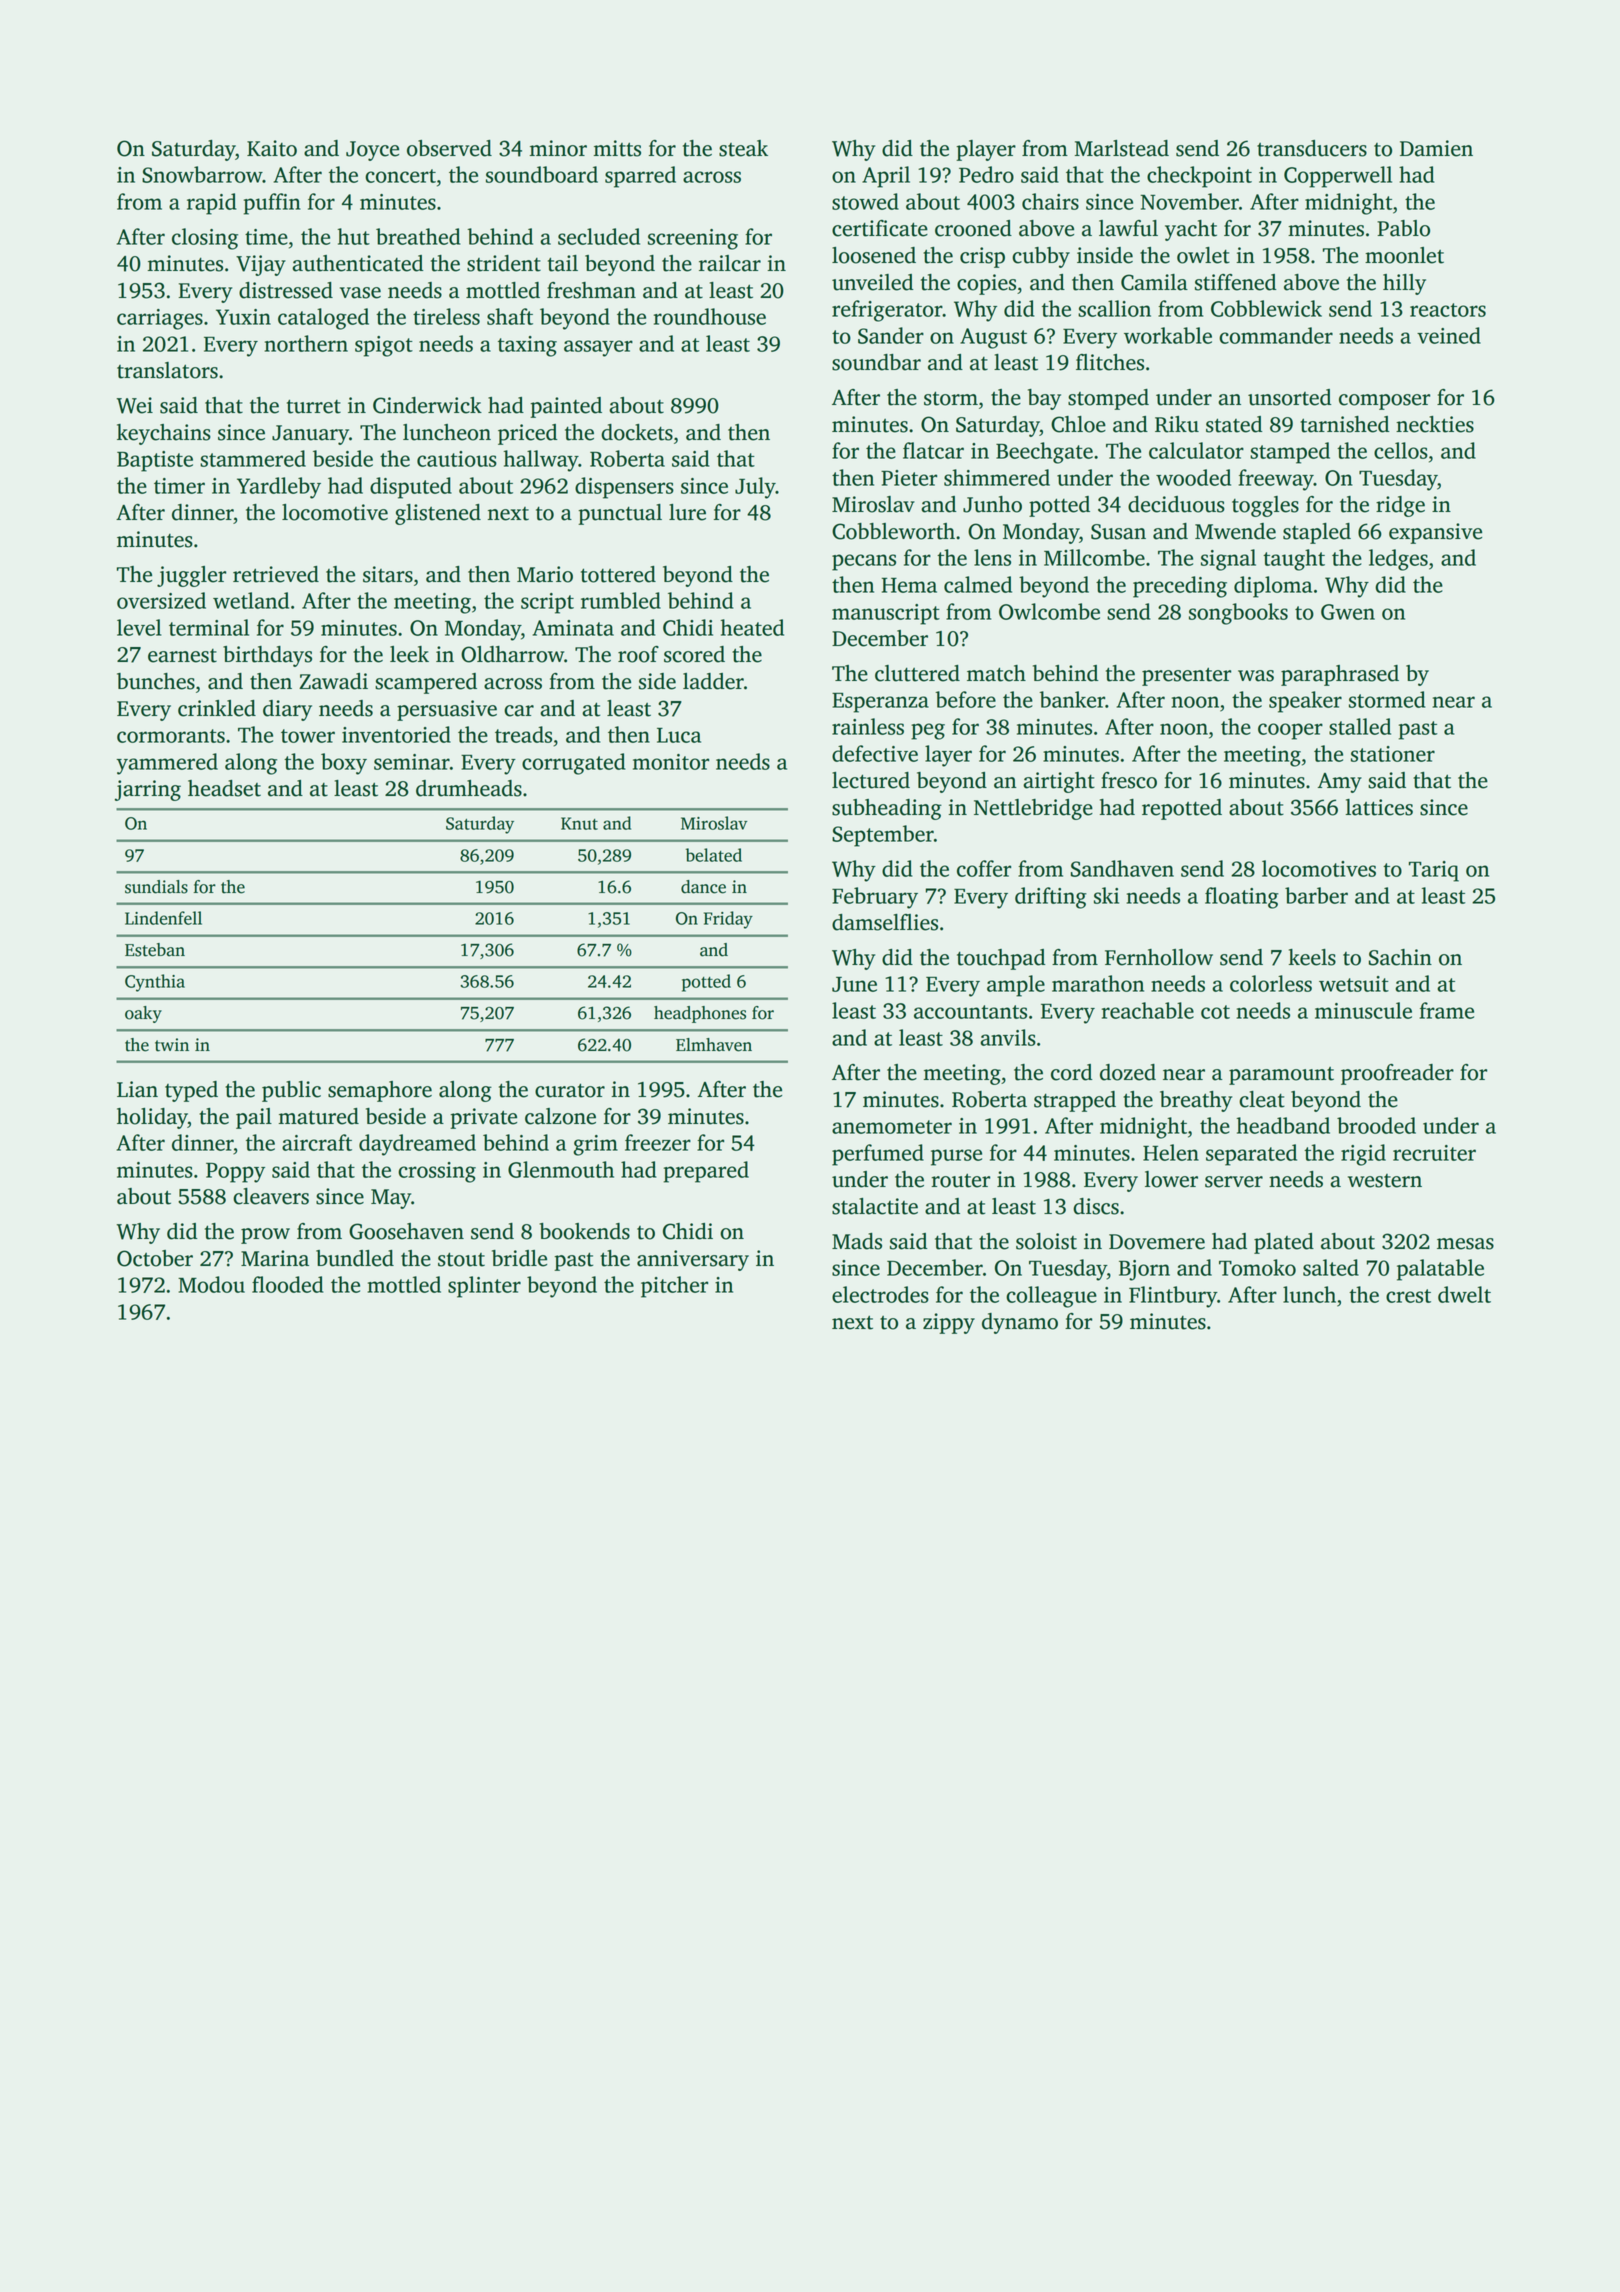 This screenshot has width=1620, height=2292. I want to click on refrigerator, so click(887, 311).
